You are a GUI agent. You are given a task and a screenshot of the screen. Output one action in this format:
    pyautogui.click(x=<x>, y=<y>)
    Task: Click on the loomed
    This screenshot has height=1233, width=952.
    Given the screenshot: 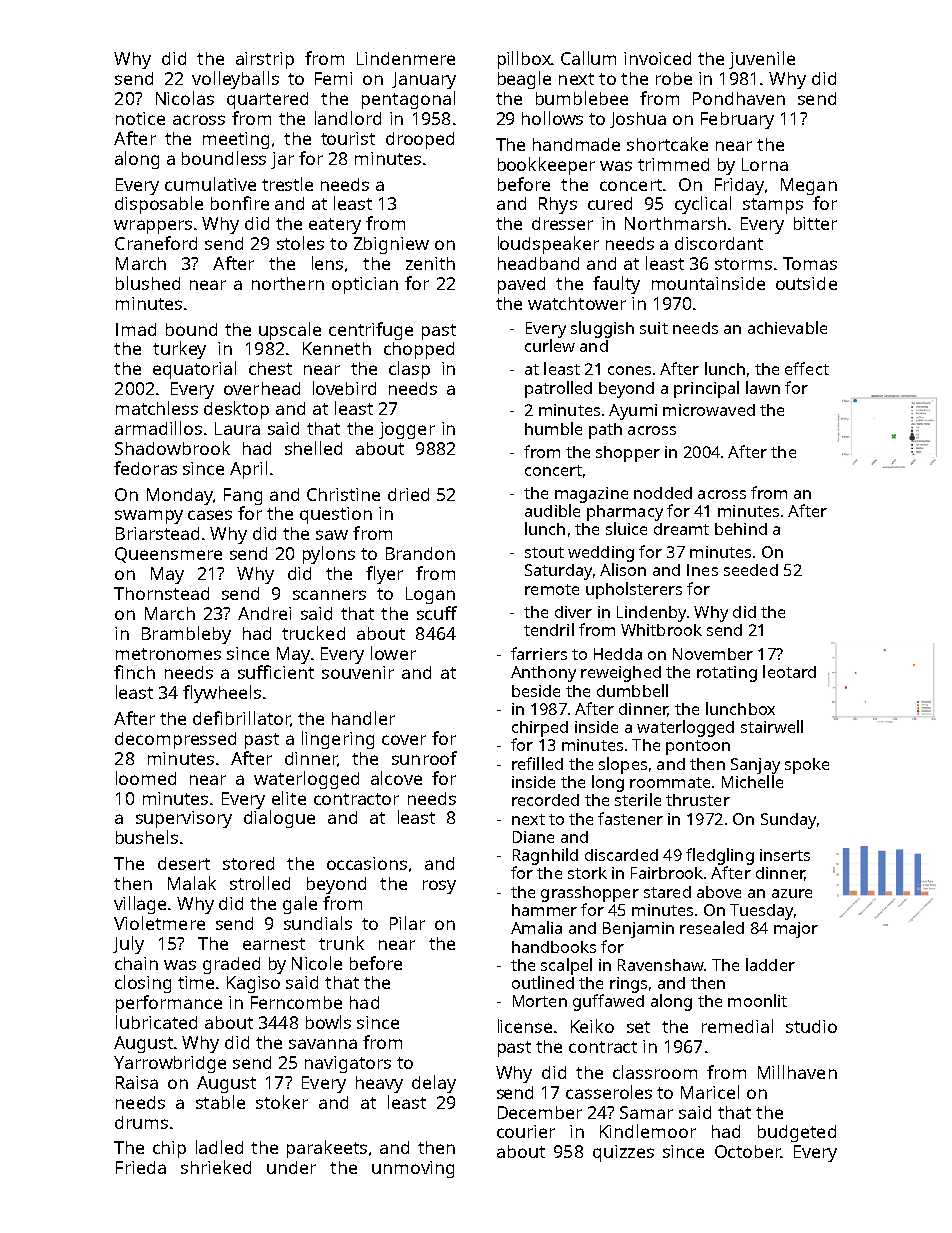 What is the action you would take?
    pyautogui.click(x=146, y=778)
